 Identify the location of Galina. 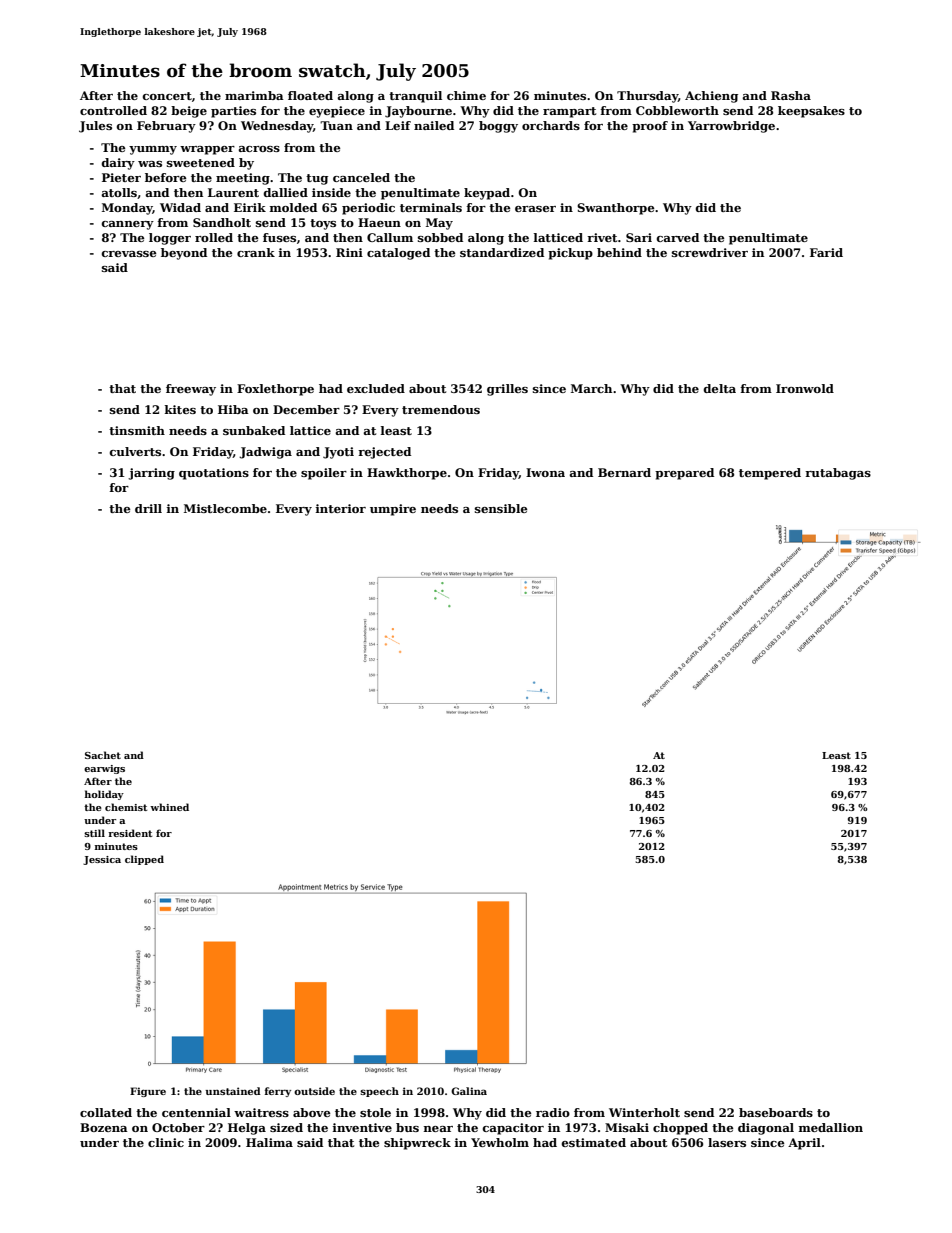
(469, 1091).
